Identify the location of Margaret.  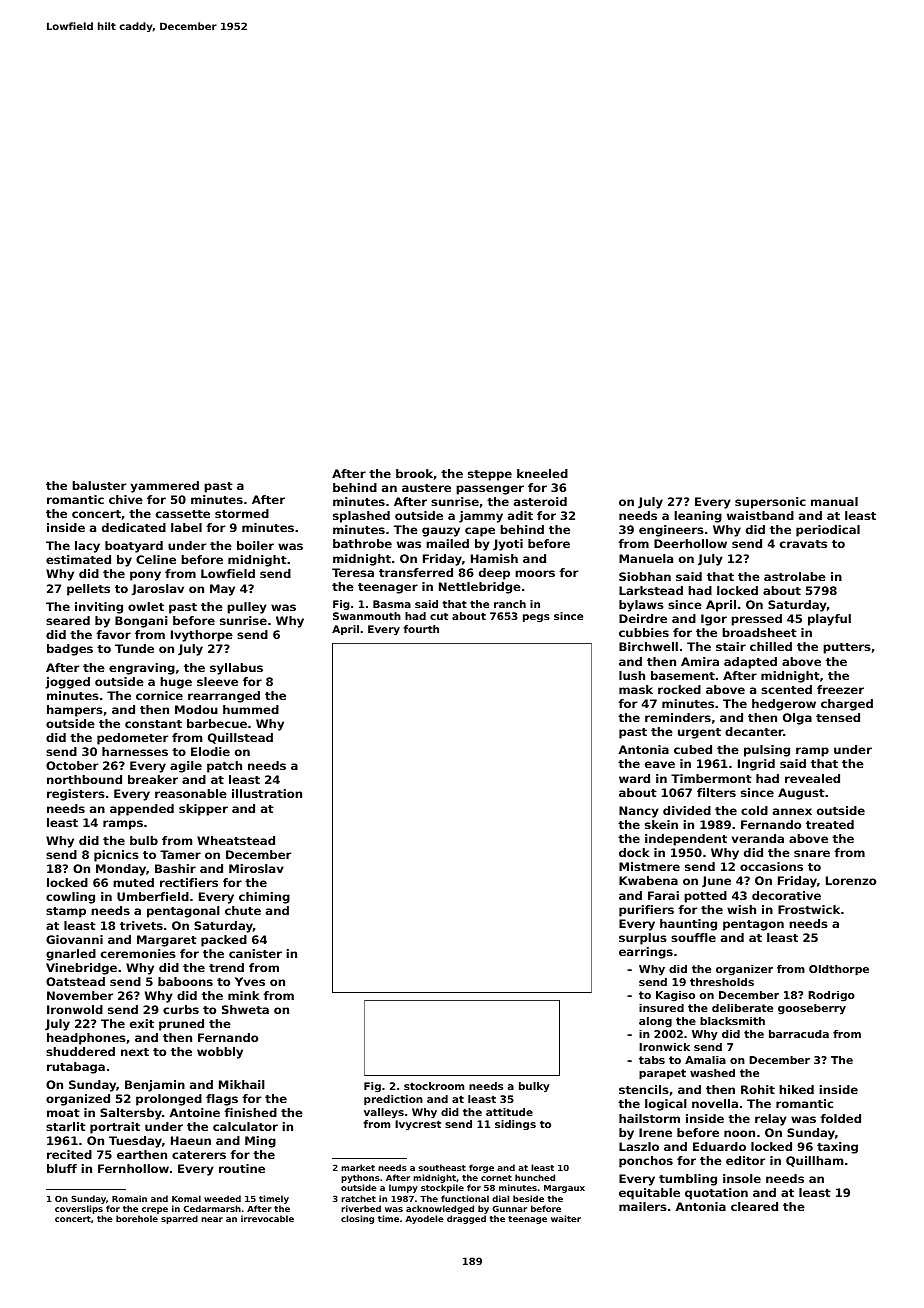
(167, 941).
